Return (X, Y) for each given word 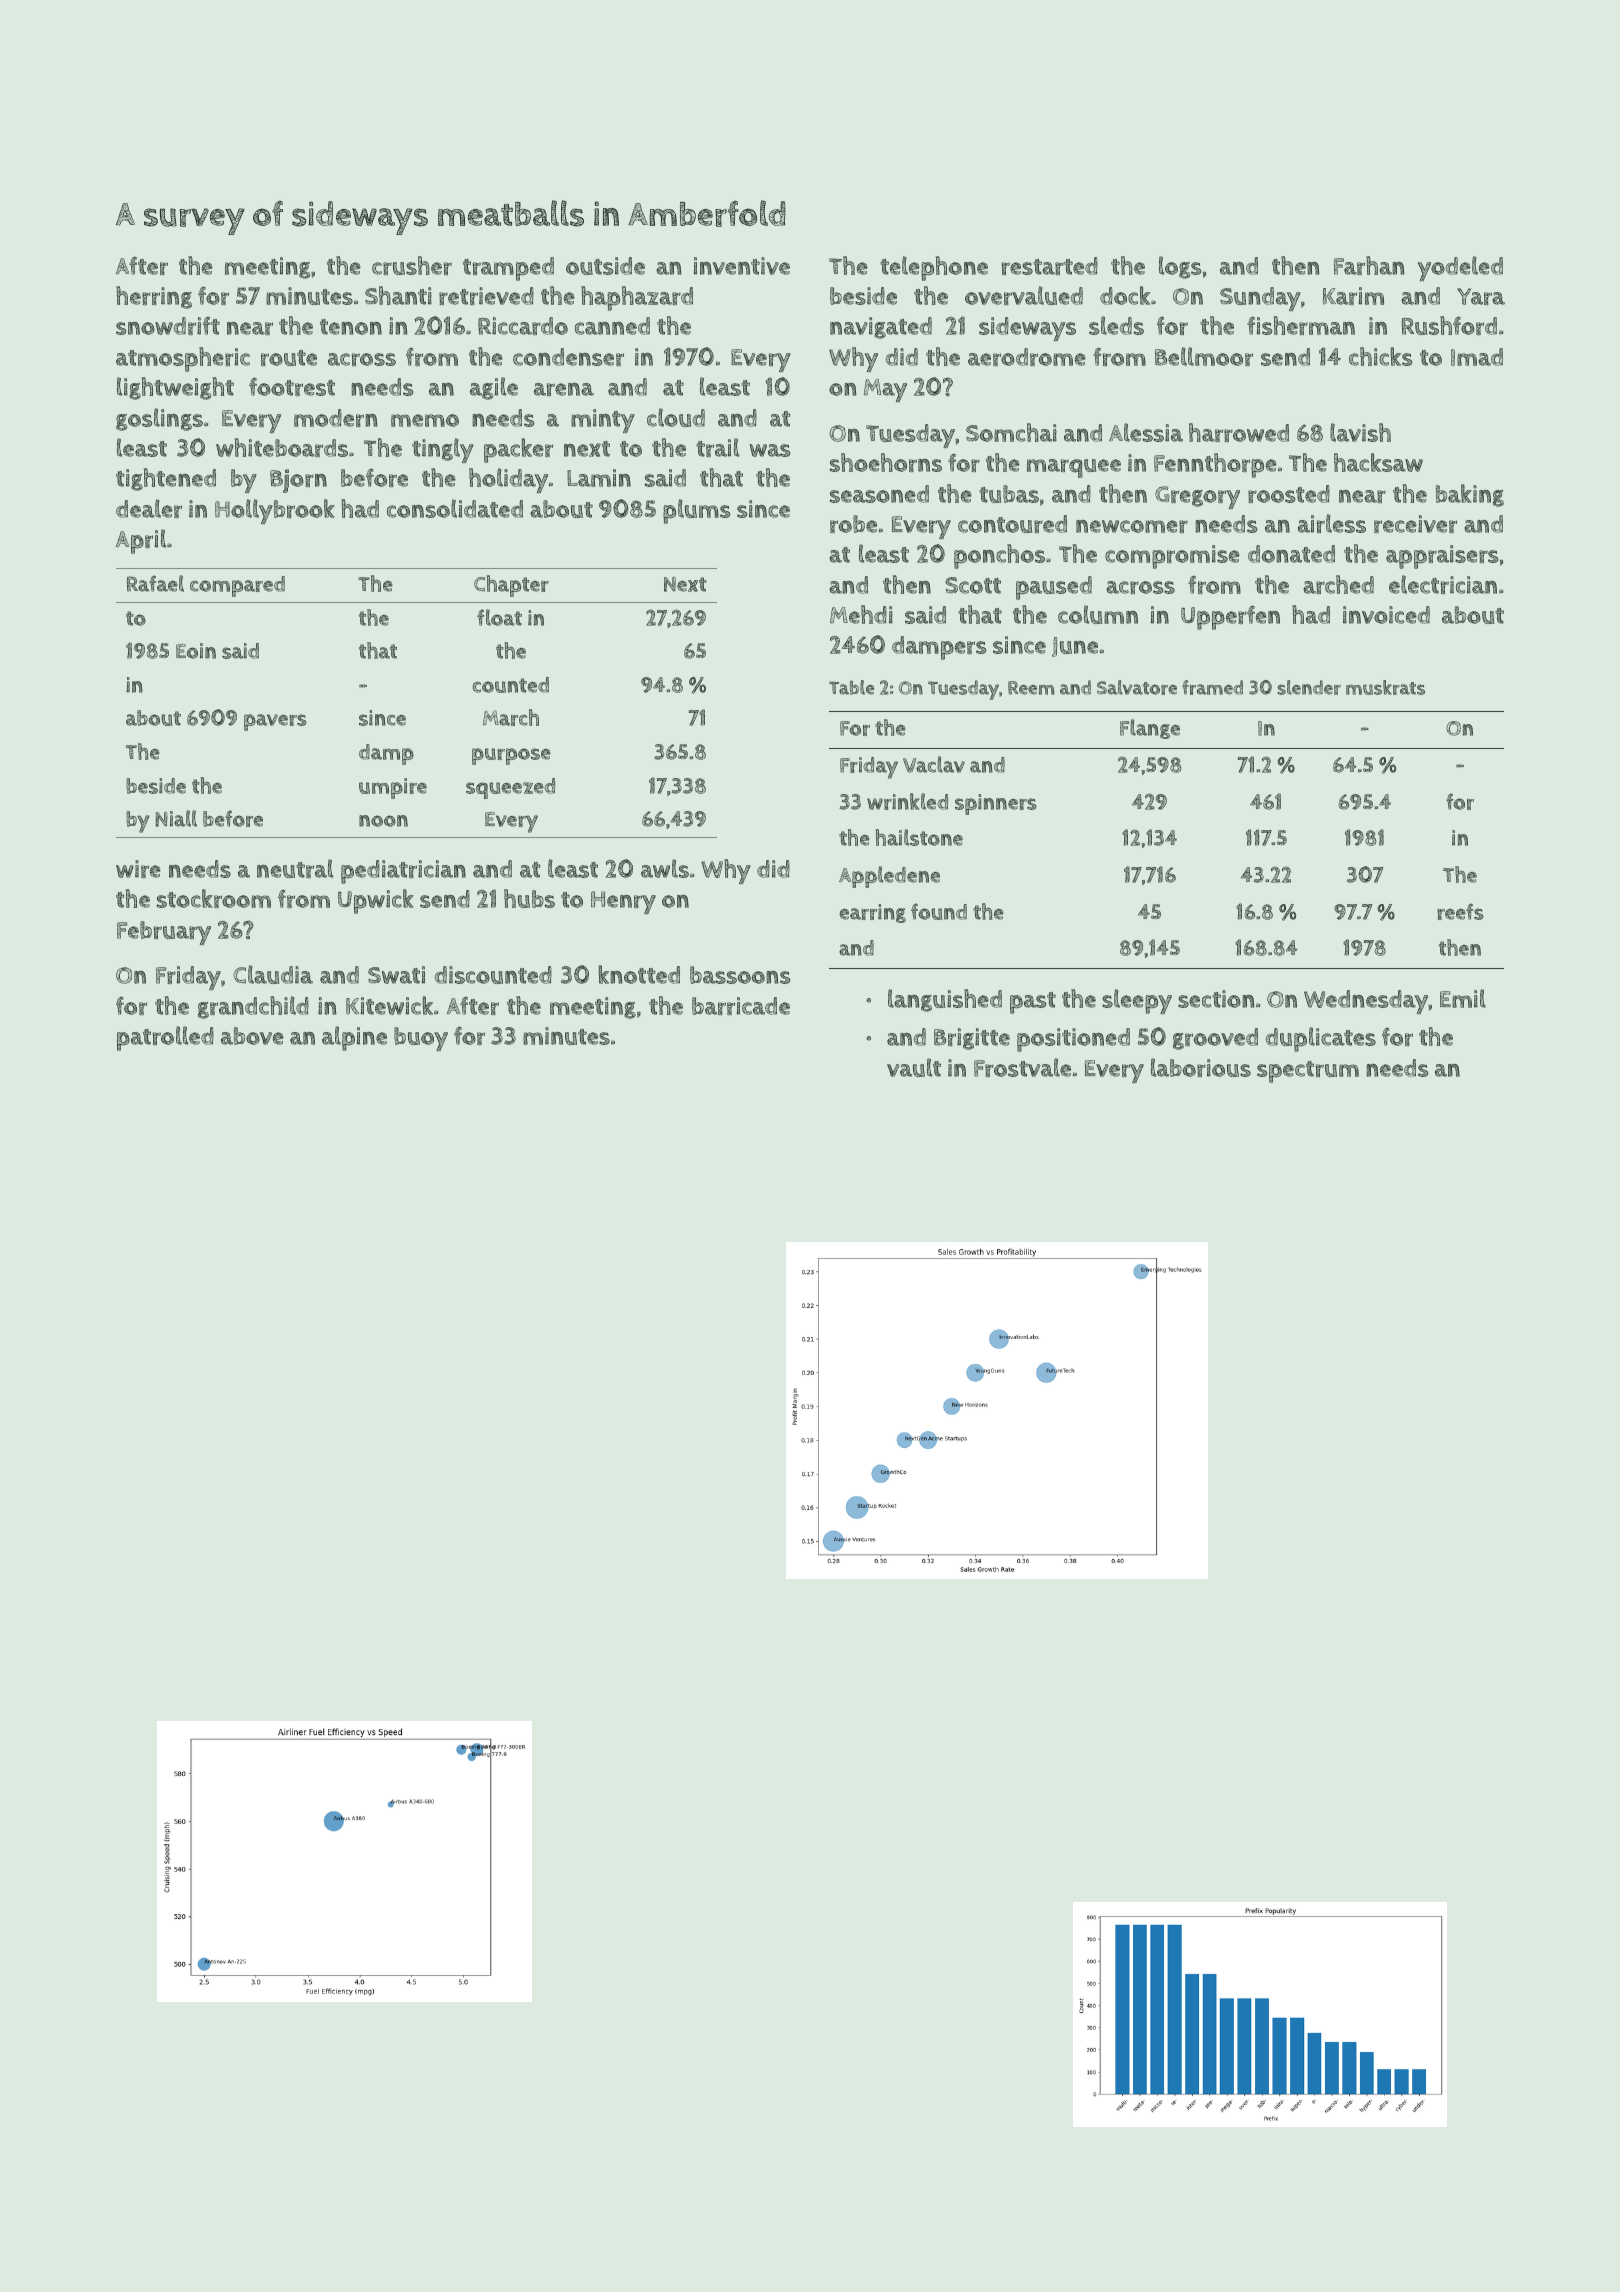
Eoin (196, 651)
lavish (1360, 432)
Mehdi (861, 614)
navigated (881, 328)
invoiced (1386, 615)
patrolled (165, 1038)
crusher (412, 265)
